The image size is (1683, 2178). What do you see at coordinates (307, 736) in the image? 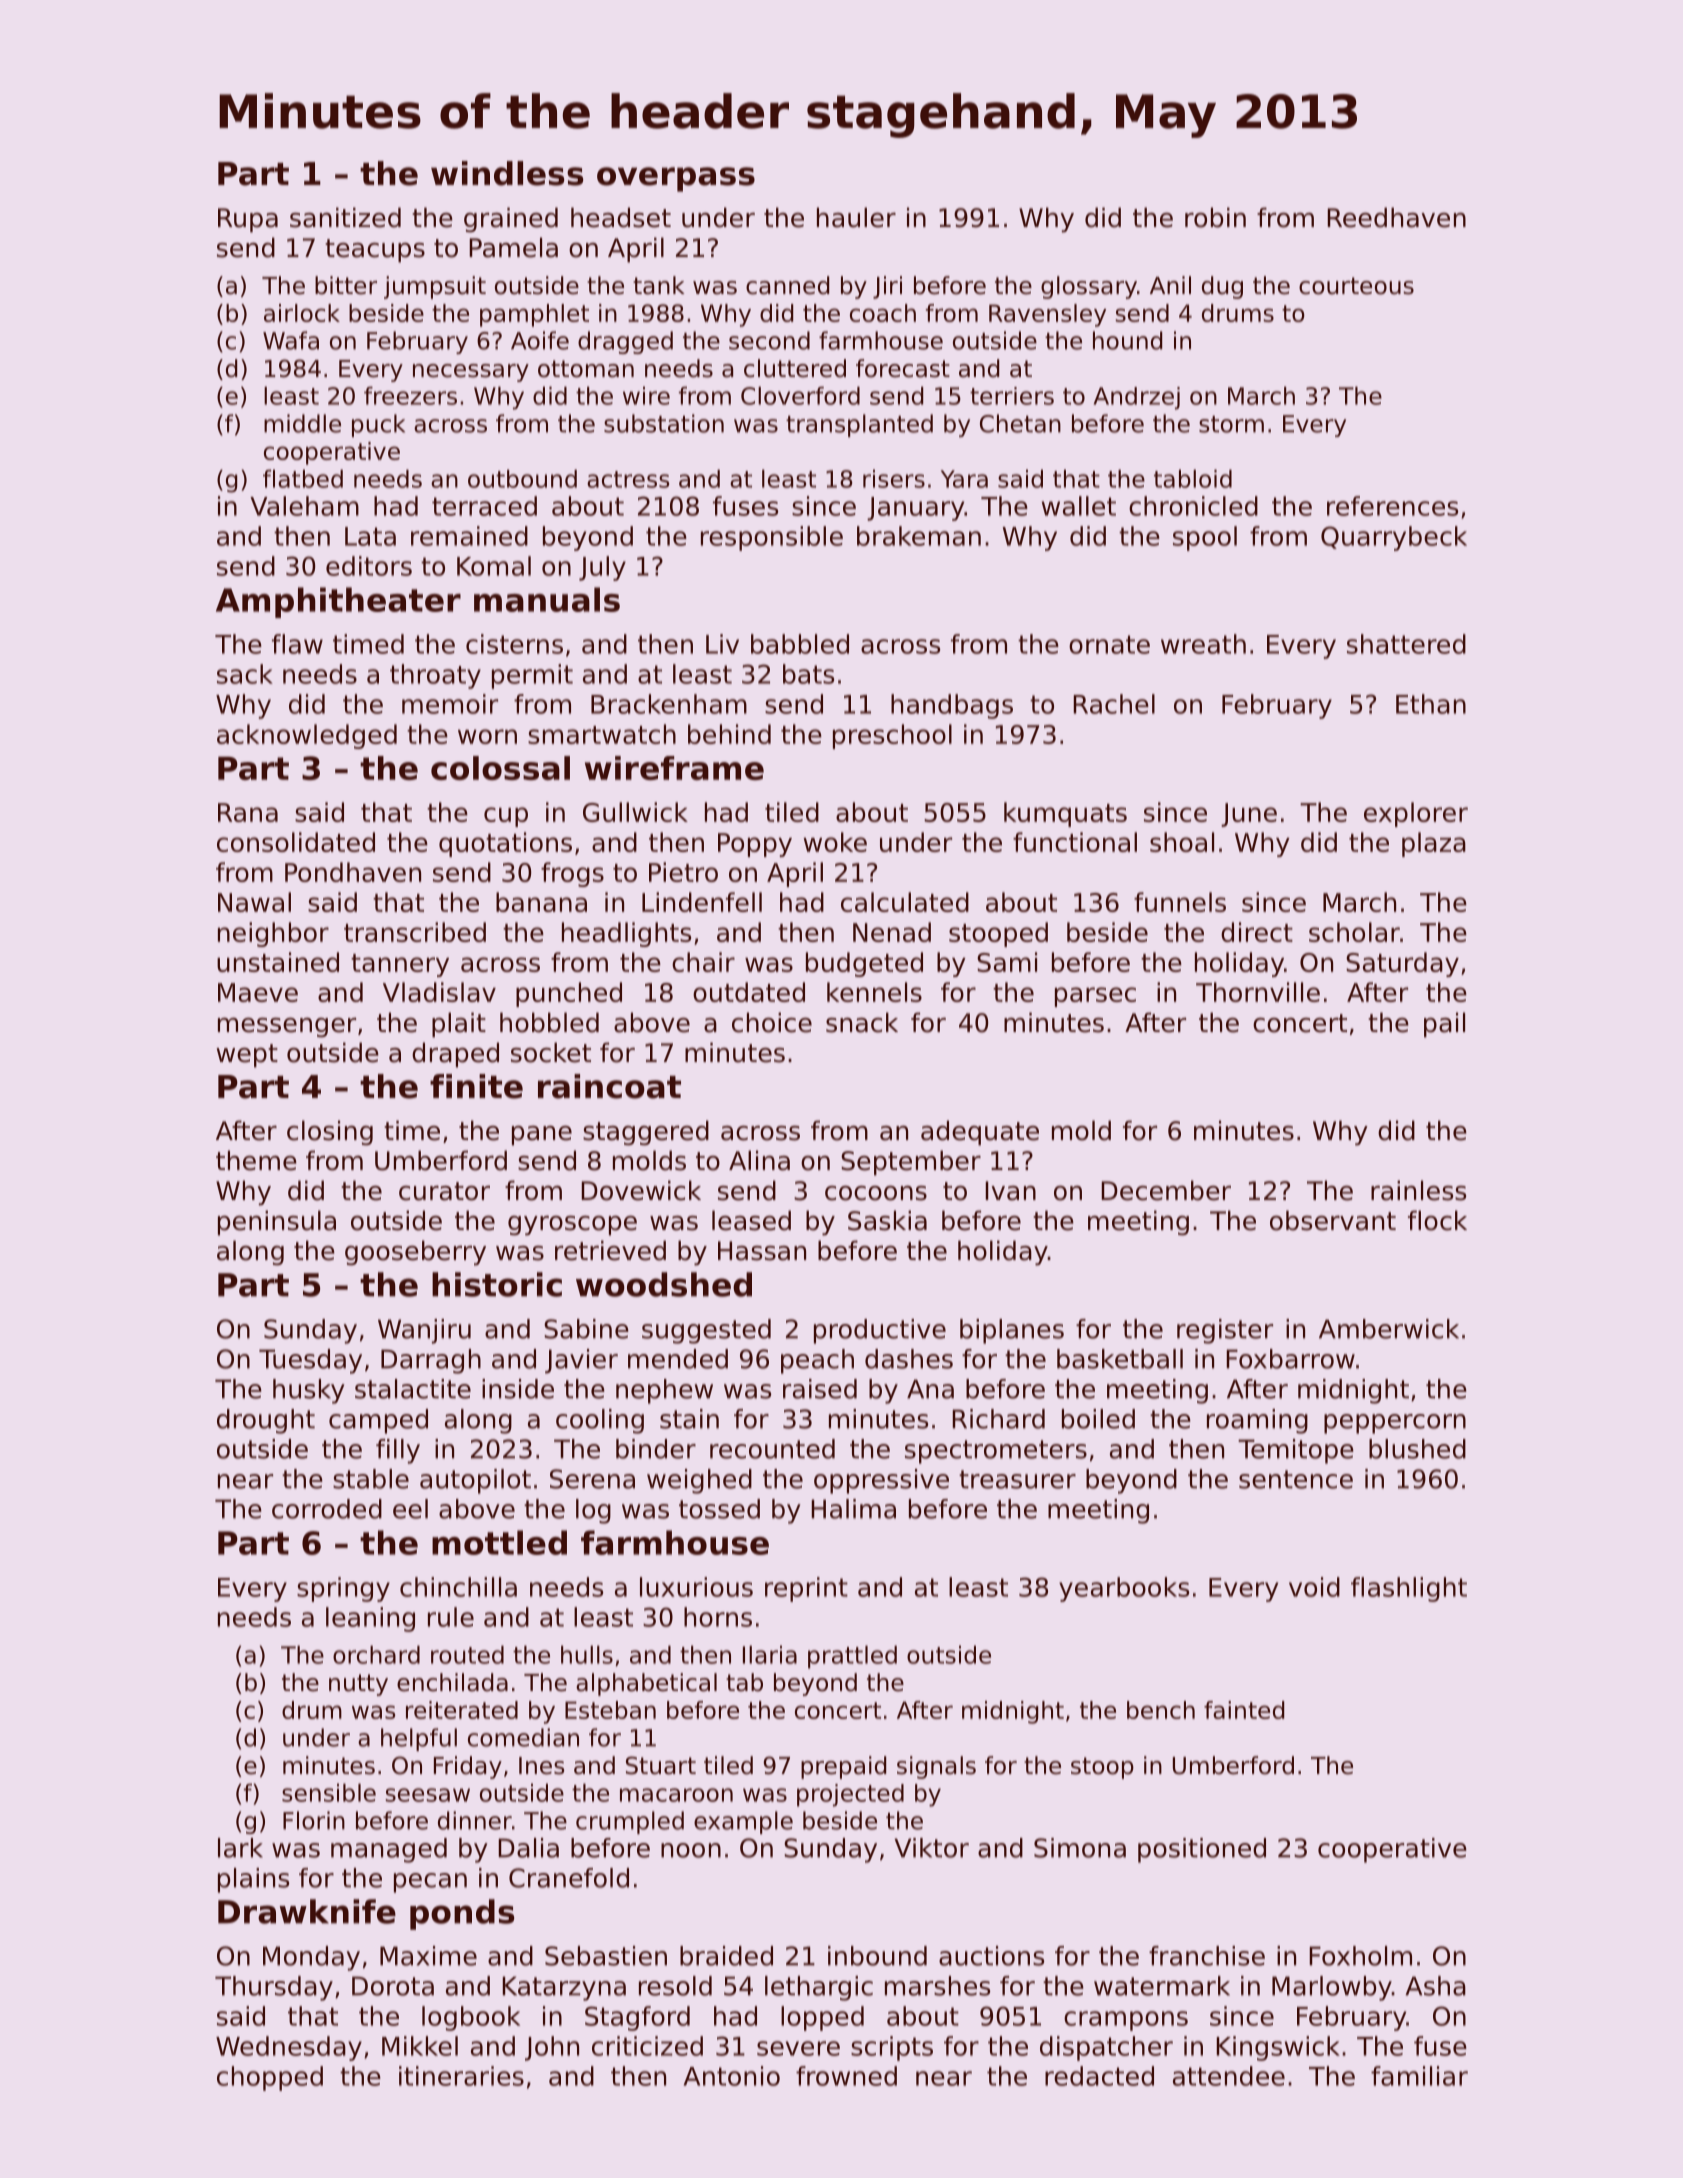
I see `acknowledged` at bounding box center [307, 736].
